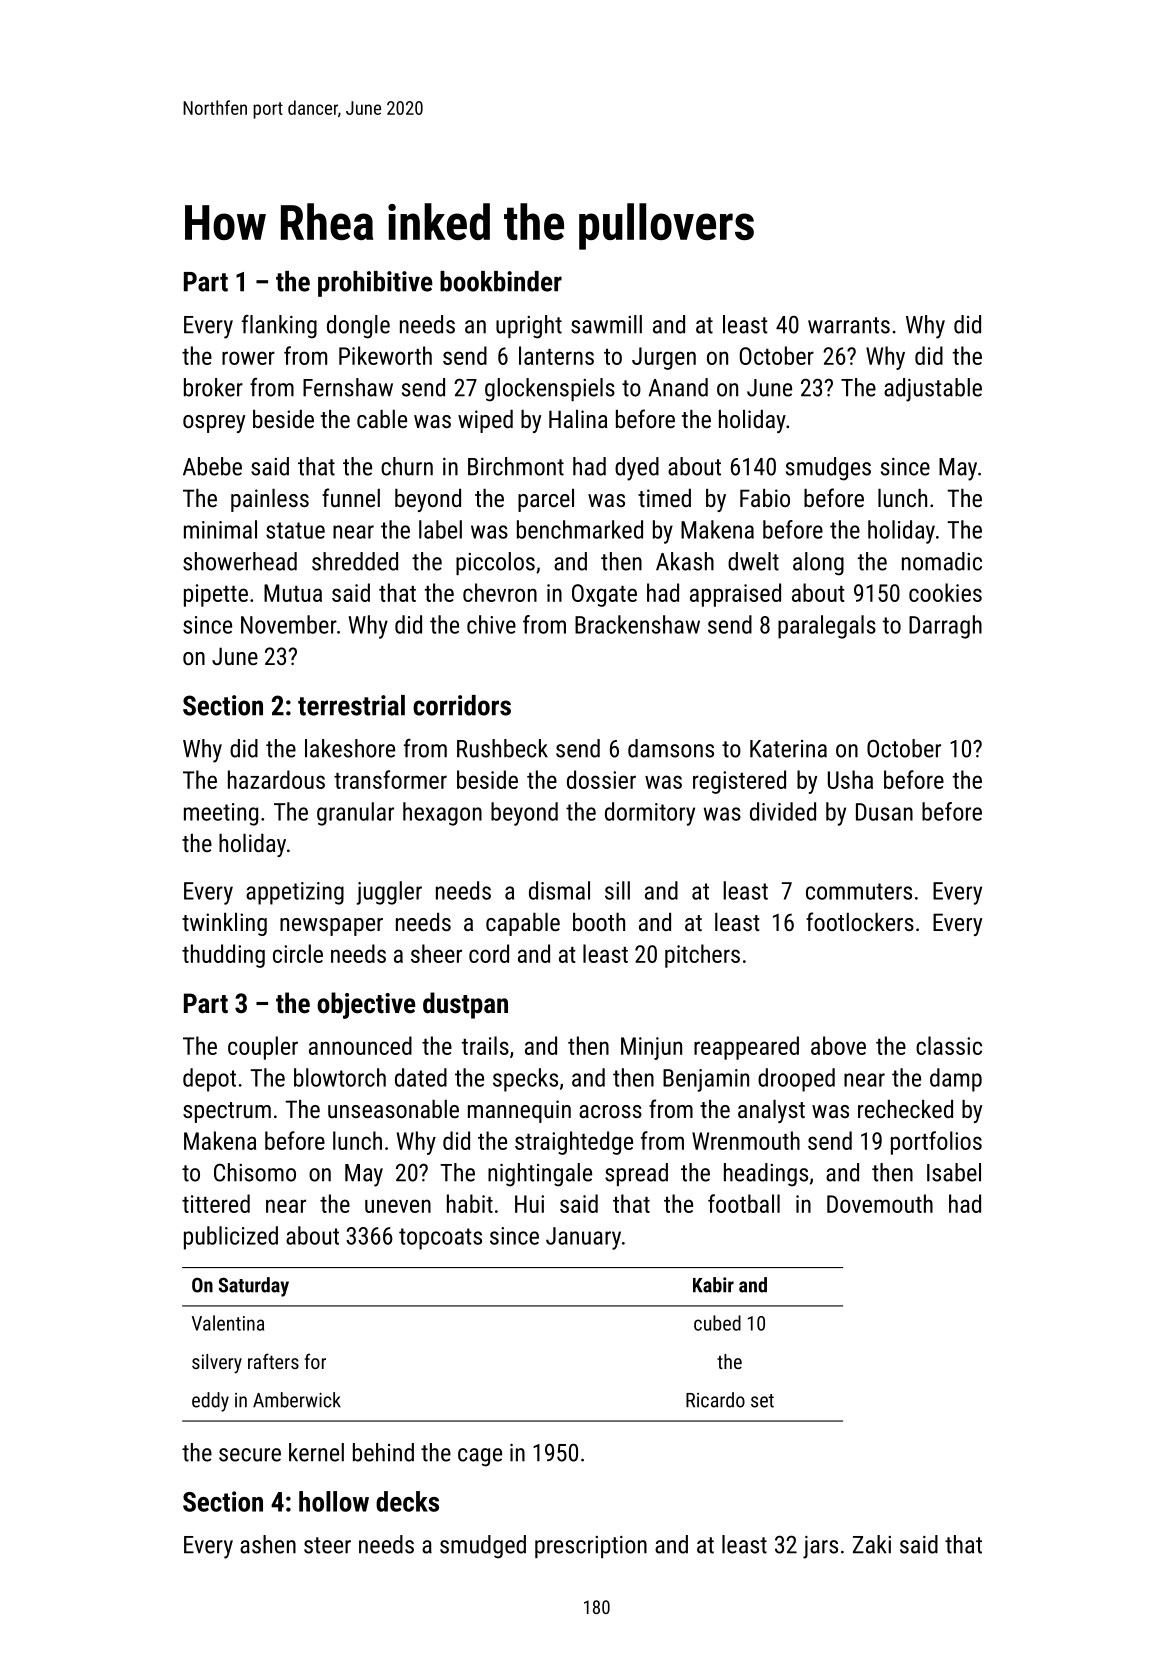 The image size is (1165, 1654). What do you see at coordinates (351, 497) in the image?
I see `funnel` at bounding box center [351, 497].
